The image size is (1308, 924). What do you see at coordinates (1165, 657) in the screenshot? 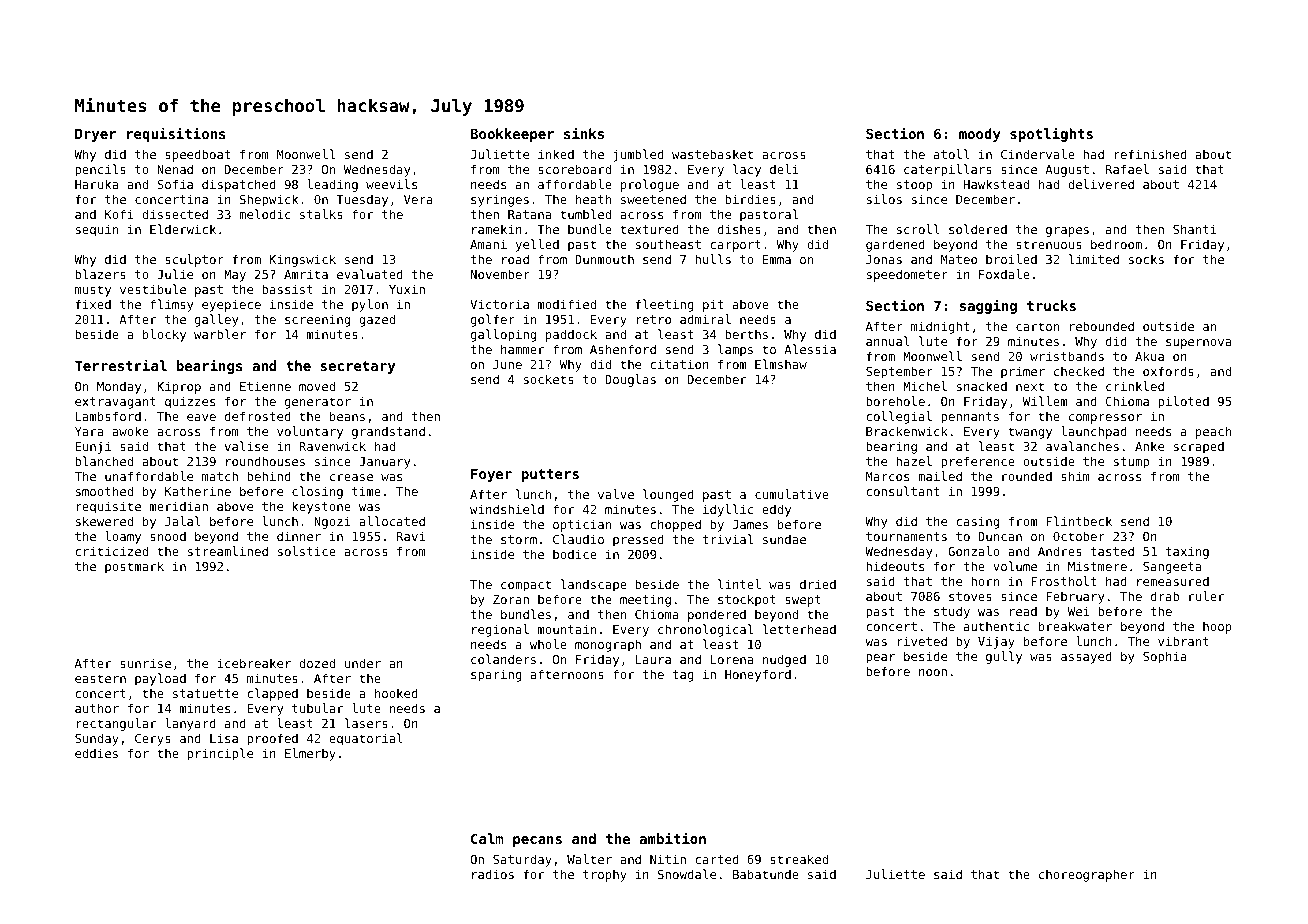
I see `Sophia` at bounding box center [1165, 657].
